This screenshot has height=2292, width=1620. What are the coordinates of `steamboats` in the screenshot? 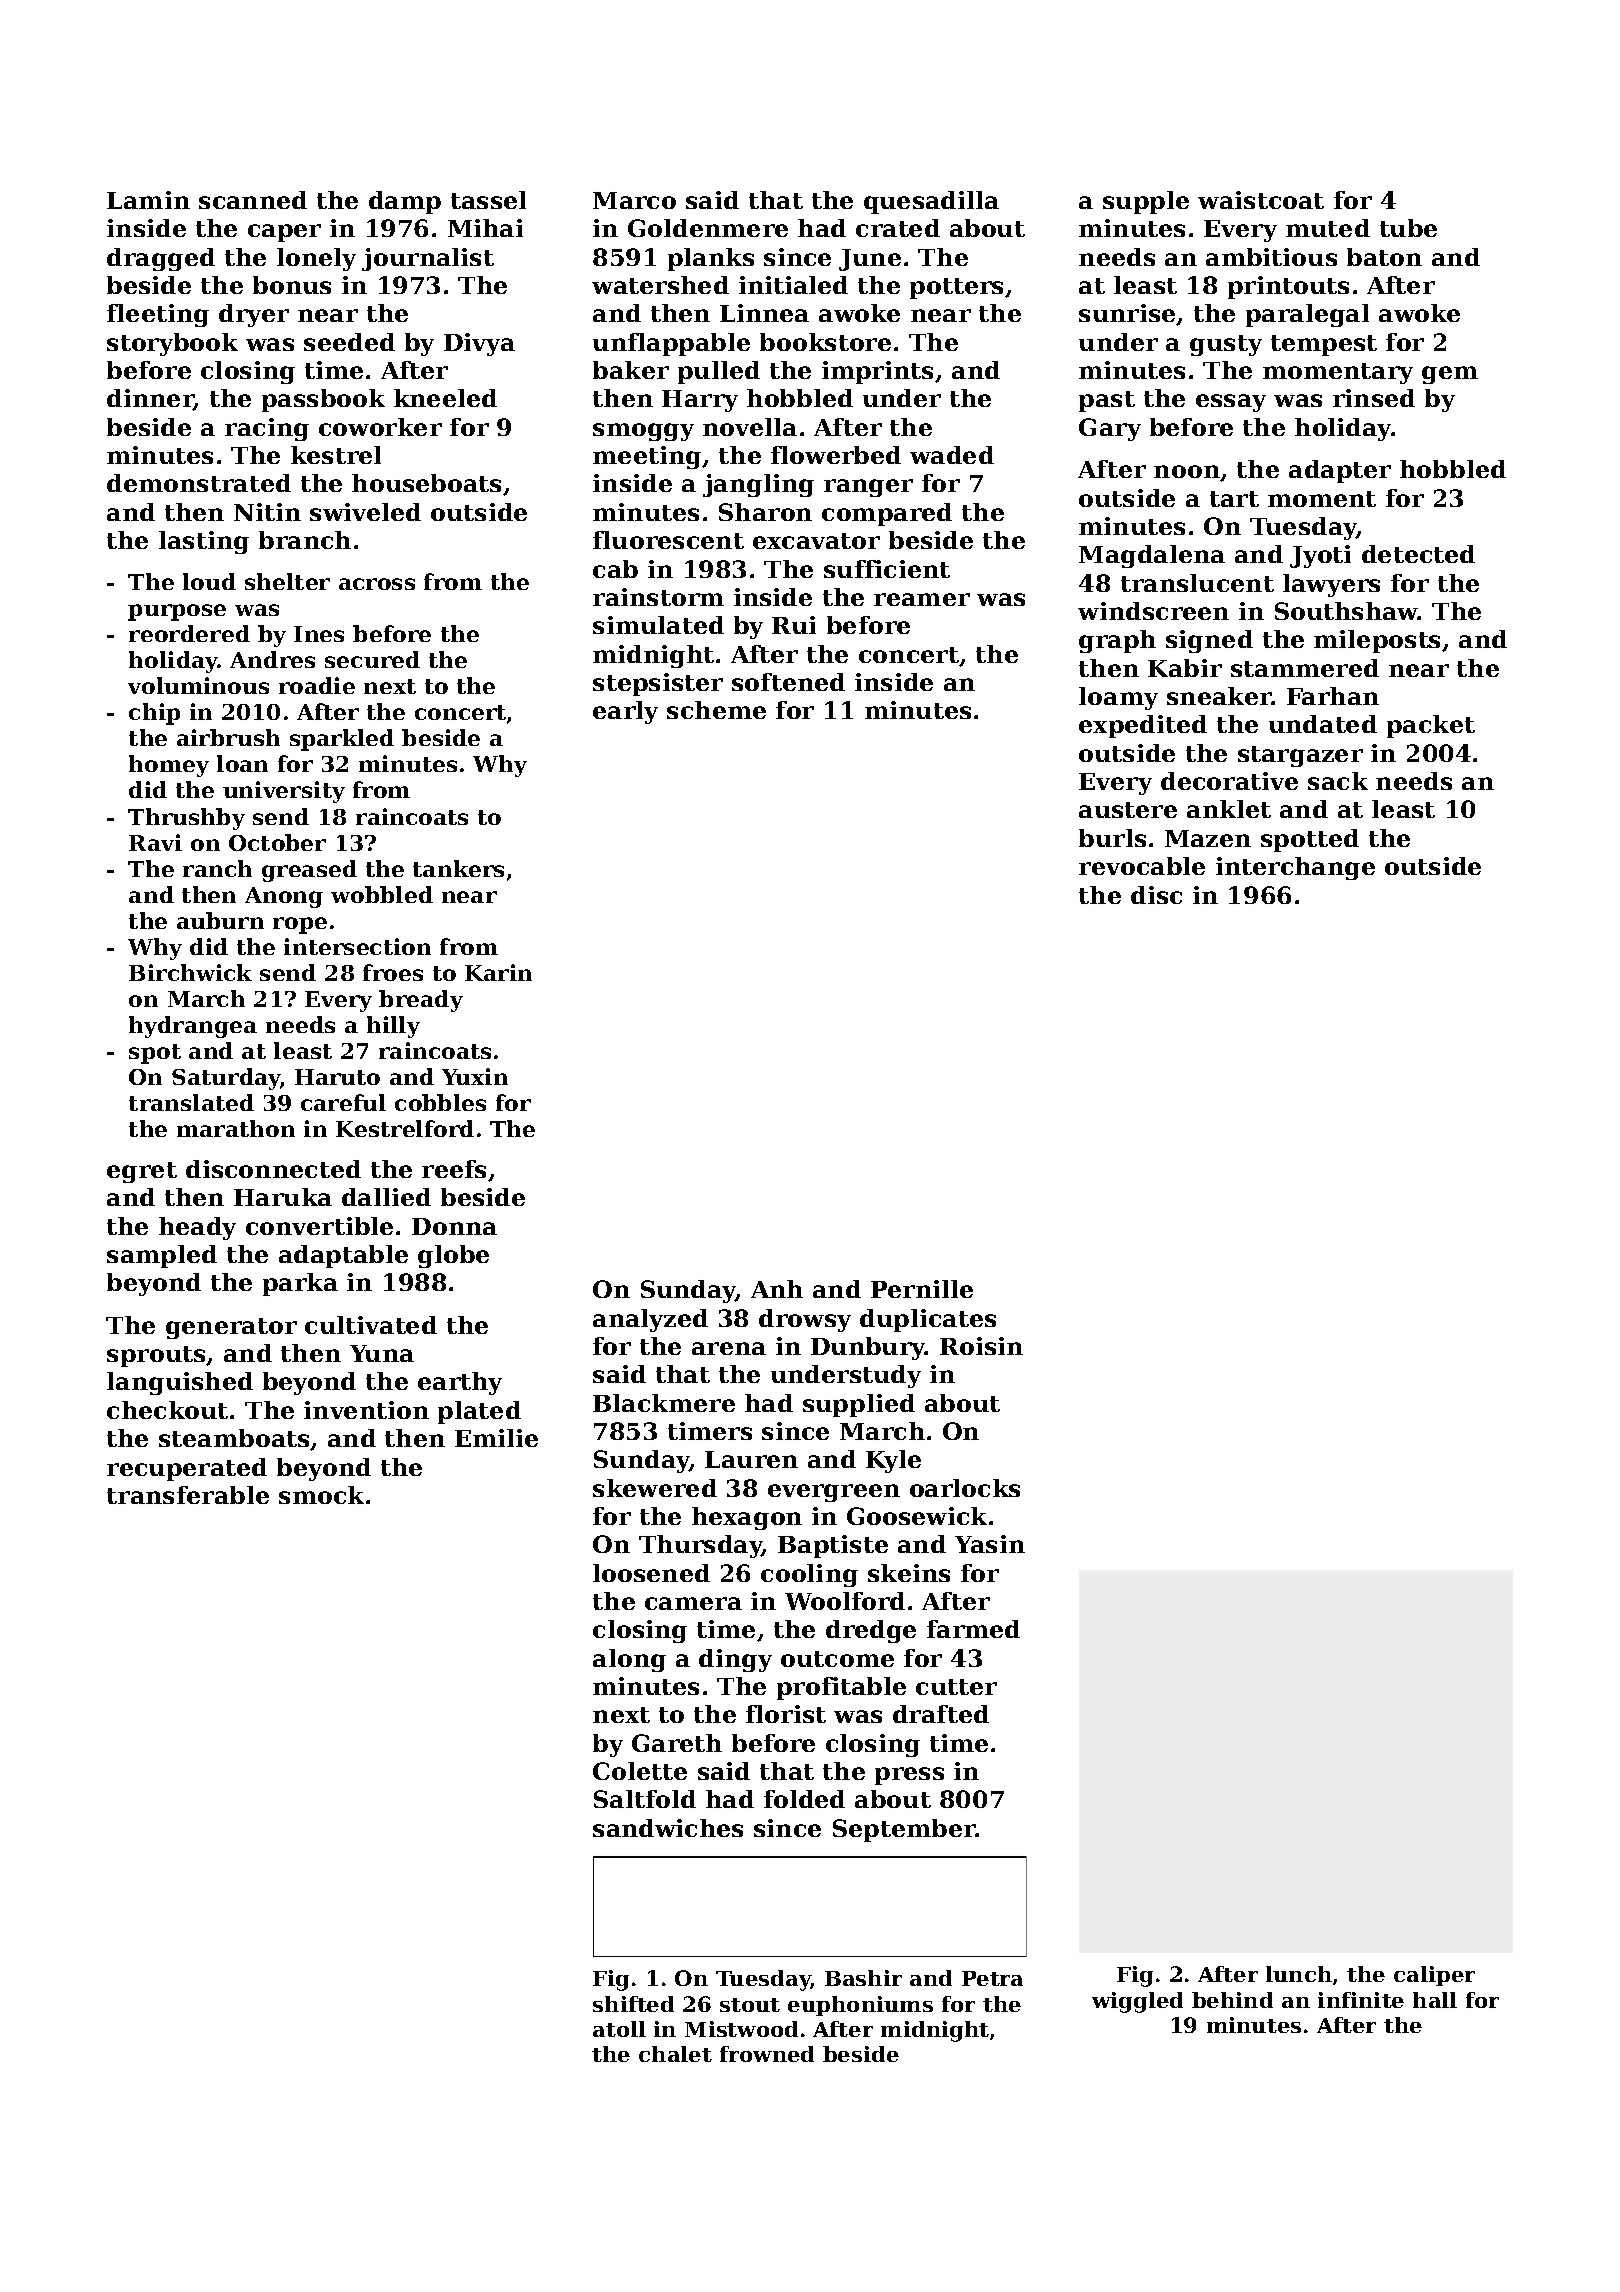 It's located at (234, 1438).
